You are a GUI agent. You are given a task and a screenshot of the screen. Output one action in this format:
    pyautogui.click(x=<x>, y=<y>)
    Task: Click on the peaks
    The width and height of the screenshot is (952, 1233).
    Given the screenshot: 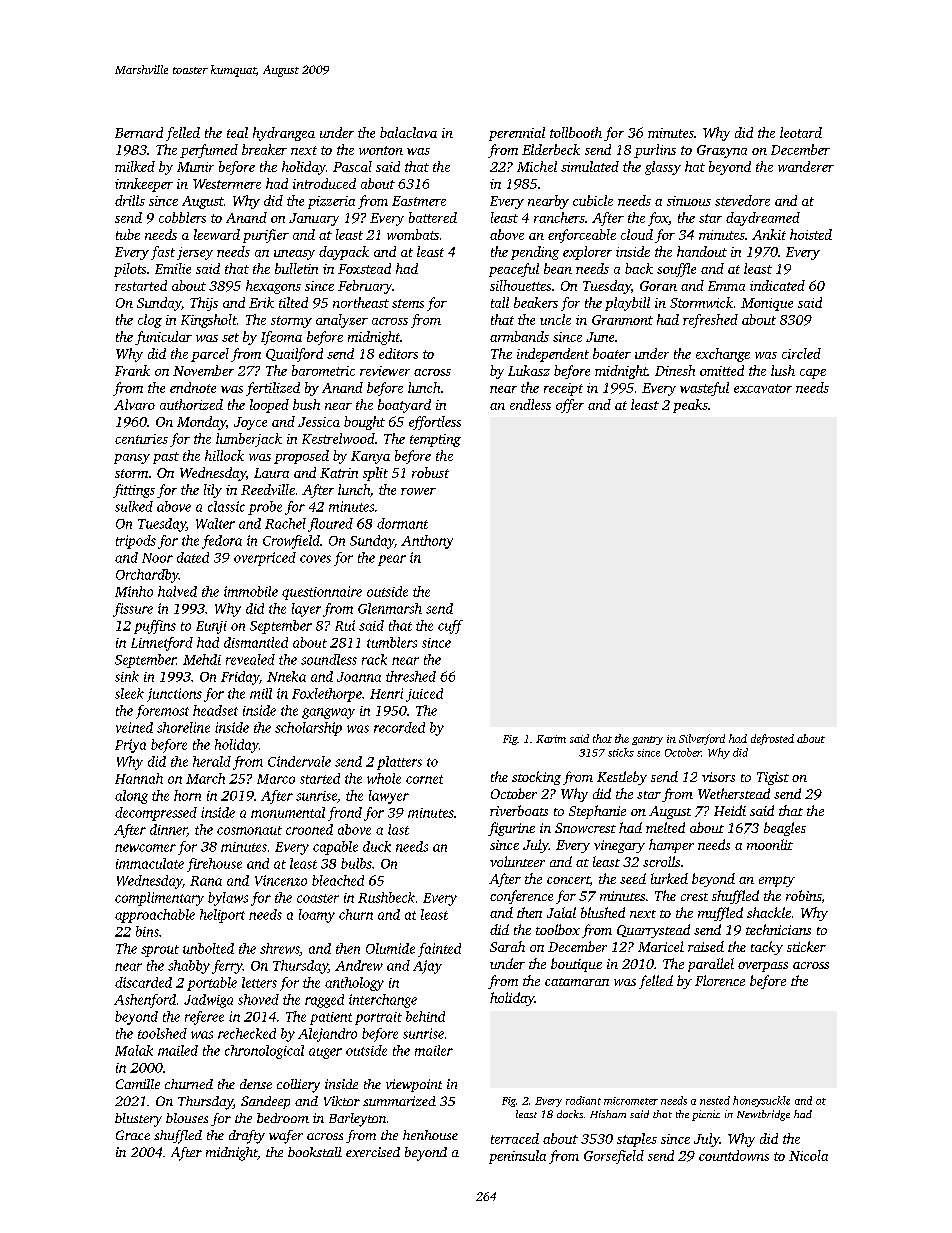 What is the action you would take?
    pyautogui.click(x=690, y=406)
